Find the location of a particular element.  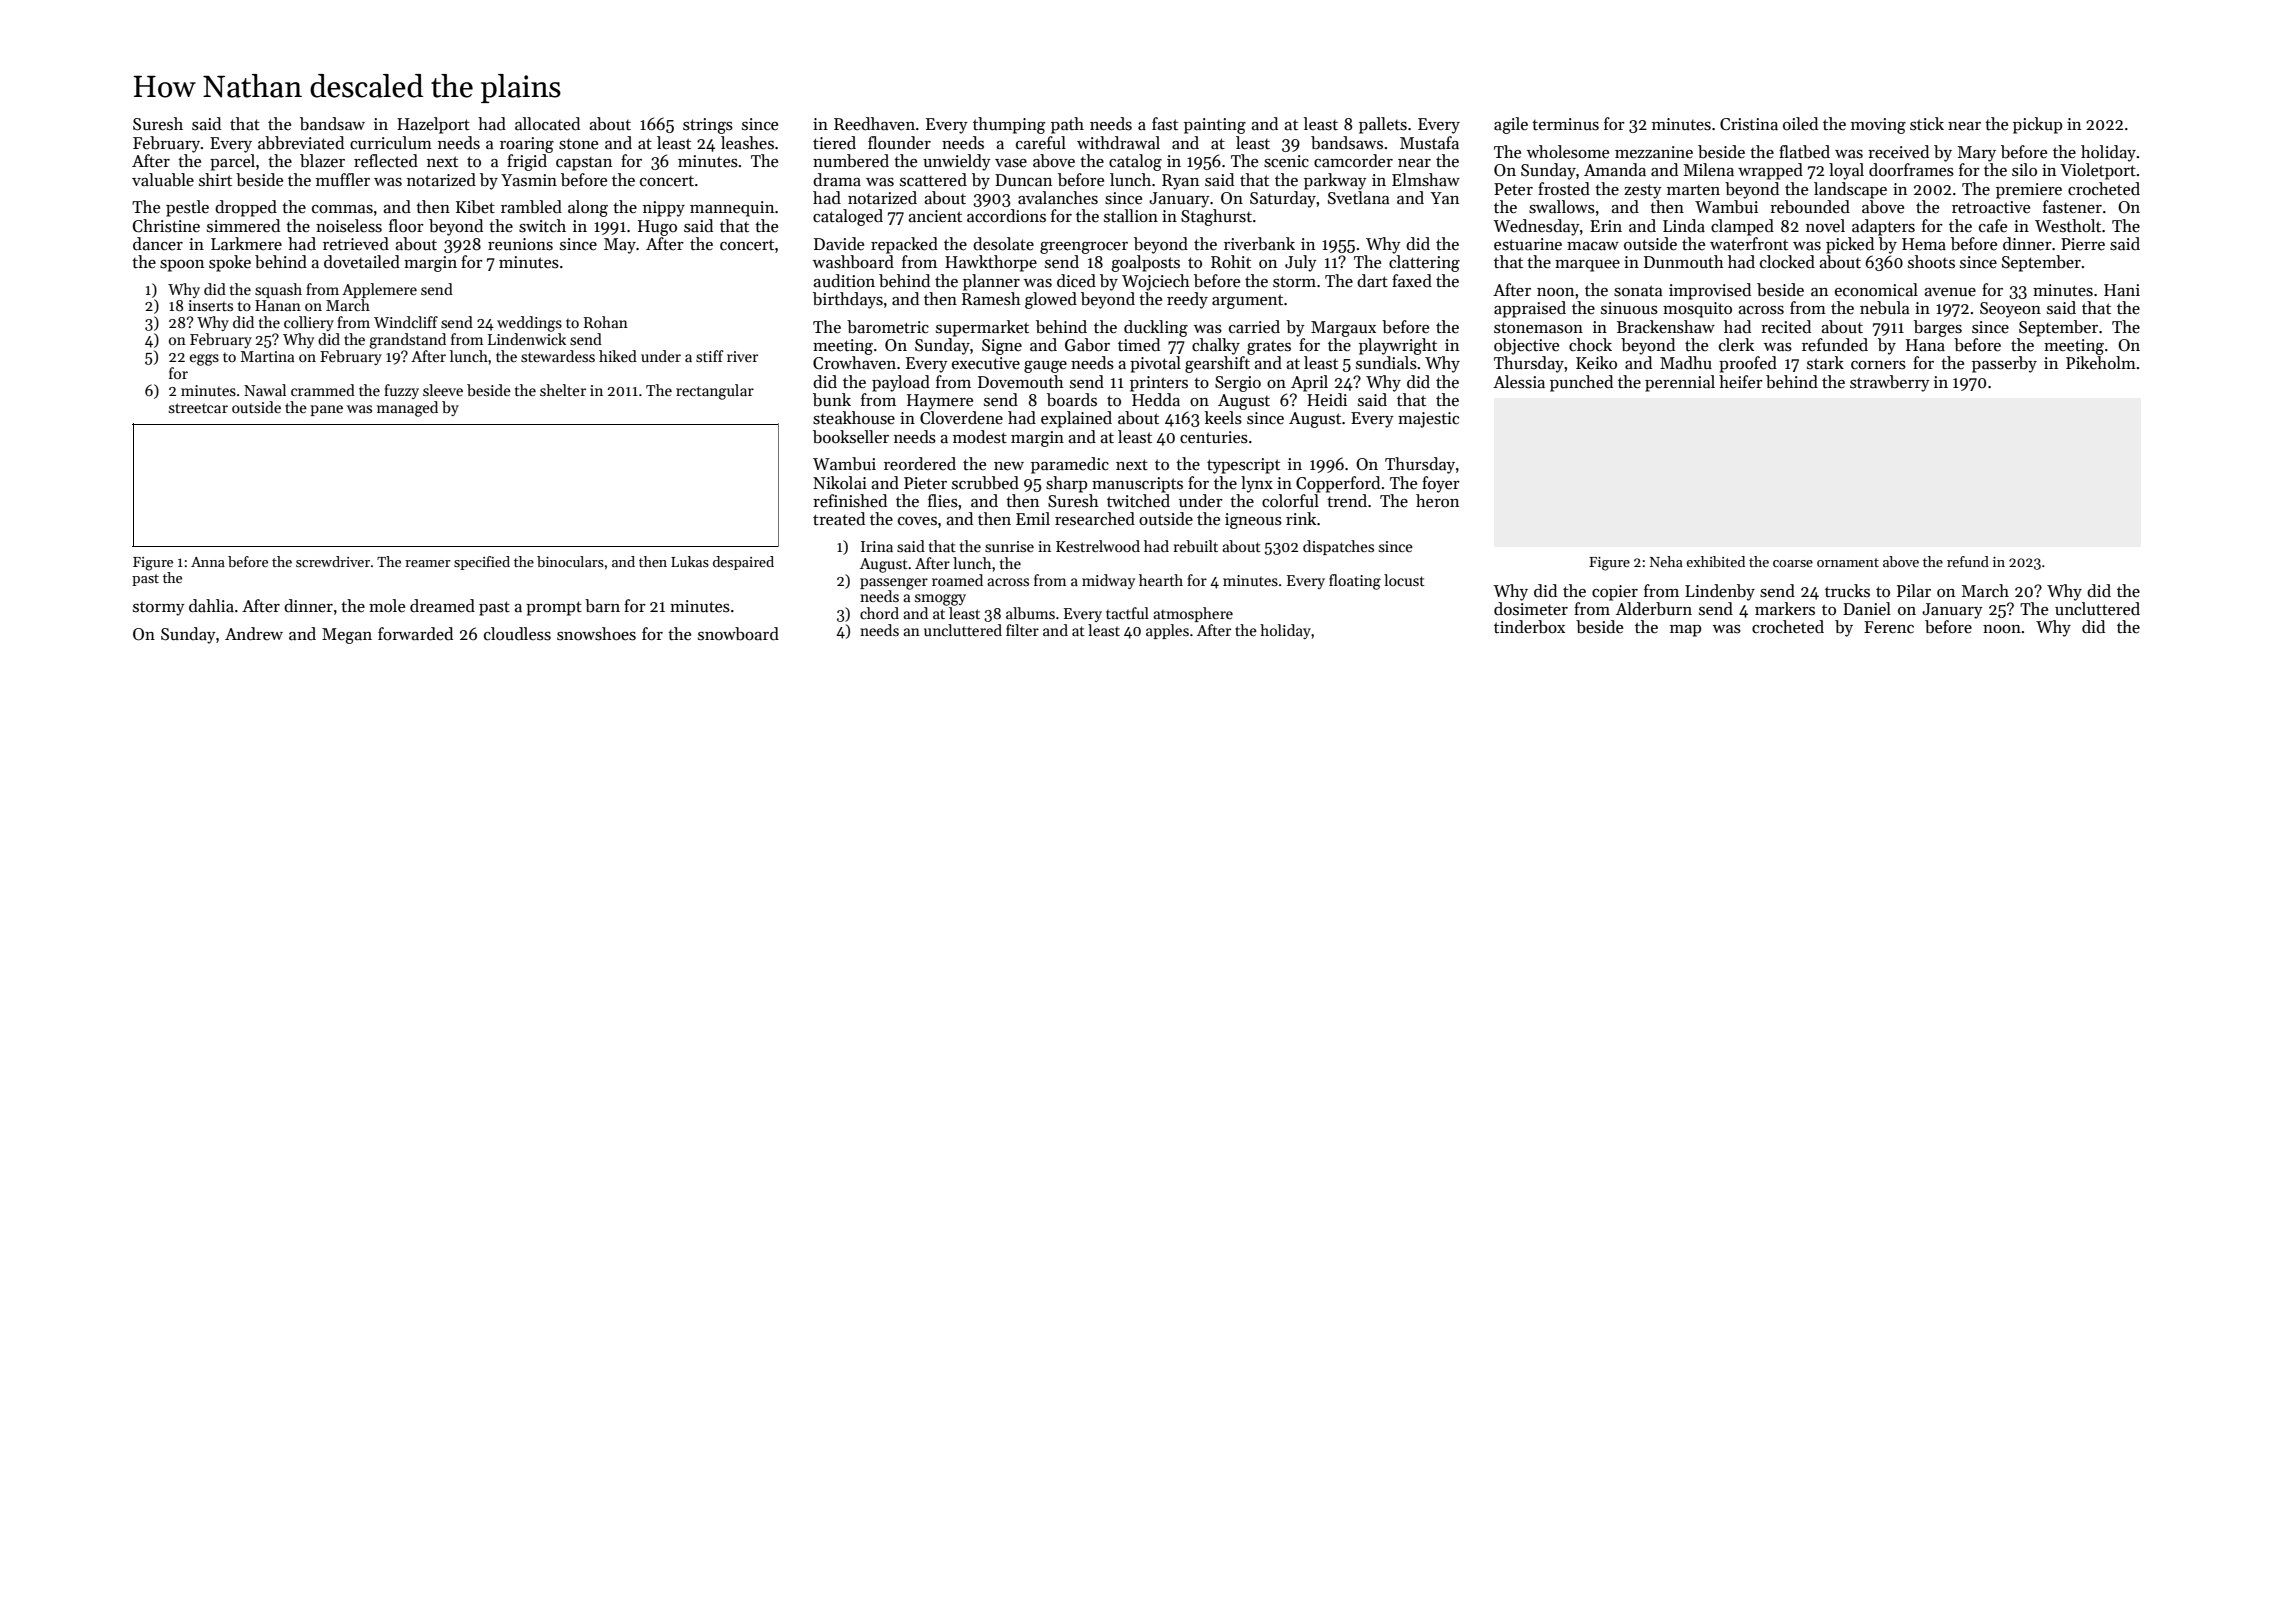

dahlia is located at coordinates (211, 606).
